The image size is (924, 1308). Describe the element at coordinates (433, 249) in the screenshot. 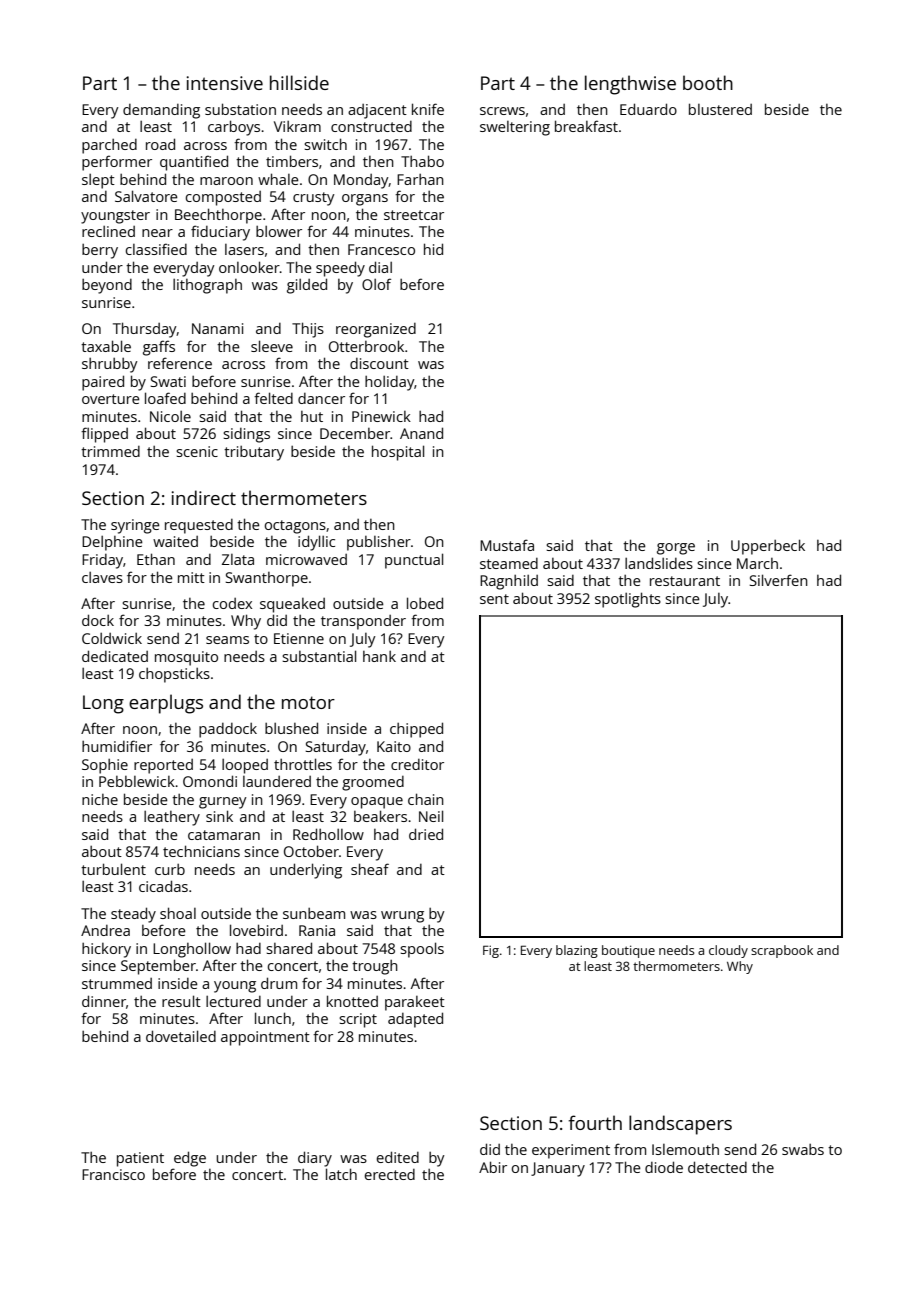

I see `hid` at that location.
